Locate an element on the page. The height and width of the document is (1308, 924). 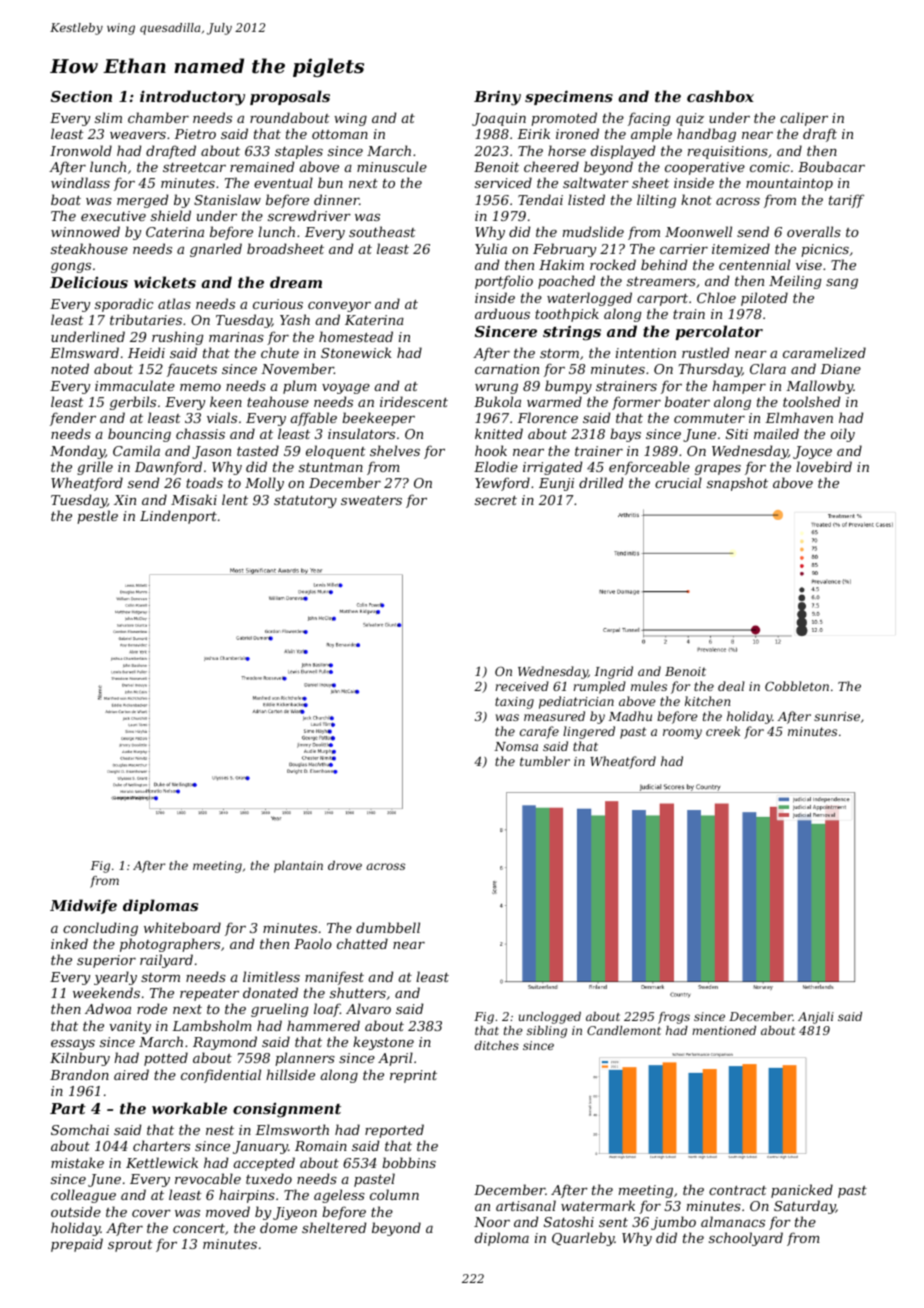
pestle is located at coordinates (97, 517).
